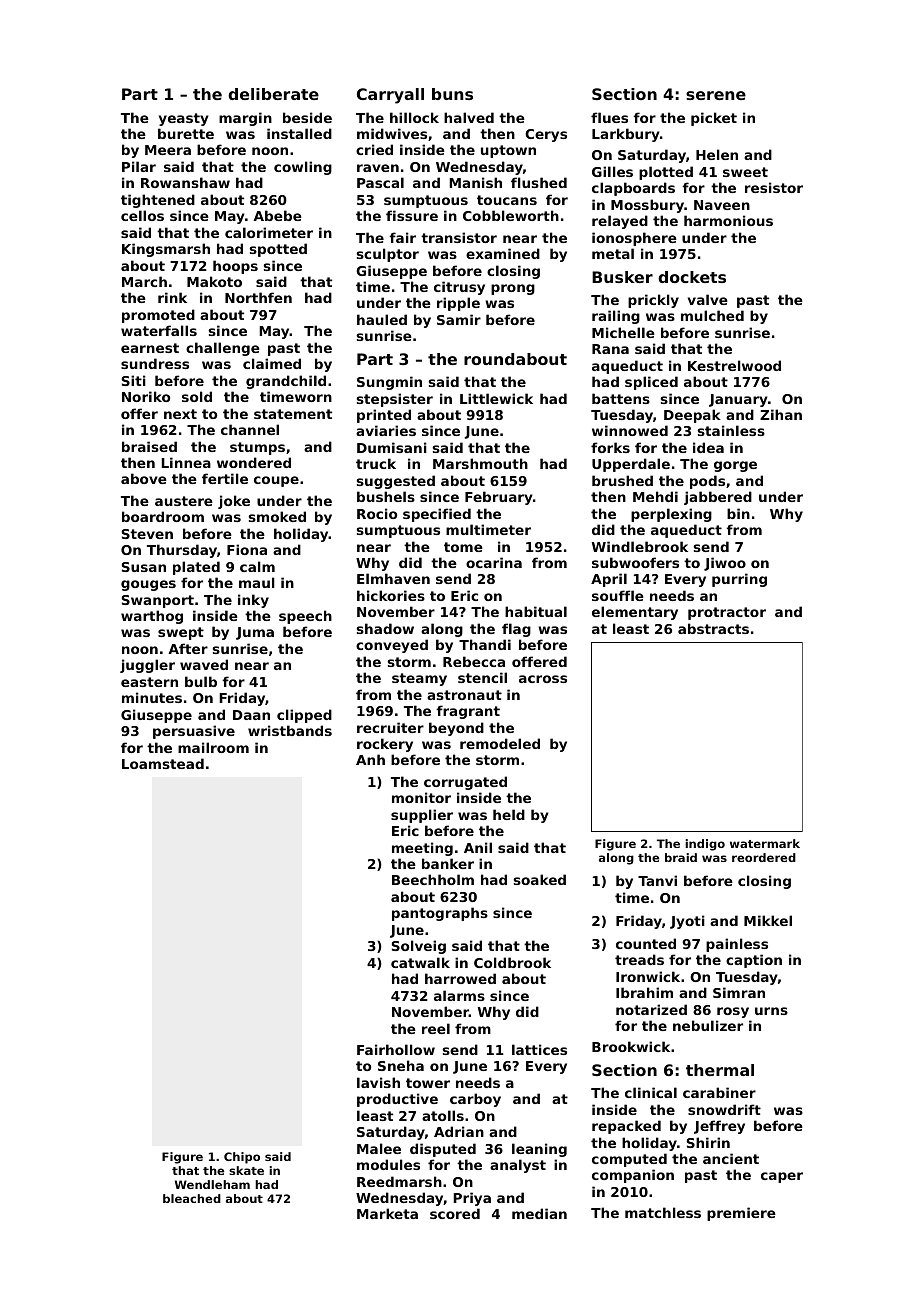 The height and width of the screenshot is (1308, 924). I want to click on skate, so click(246, 1170).
